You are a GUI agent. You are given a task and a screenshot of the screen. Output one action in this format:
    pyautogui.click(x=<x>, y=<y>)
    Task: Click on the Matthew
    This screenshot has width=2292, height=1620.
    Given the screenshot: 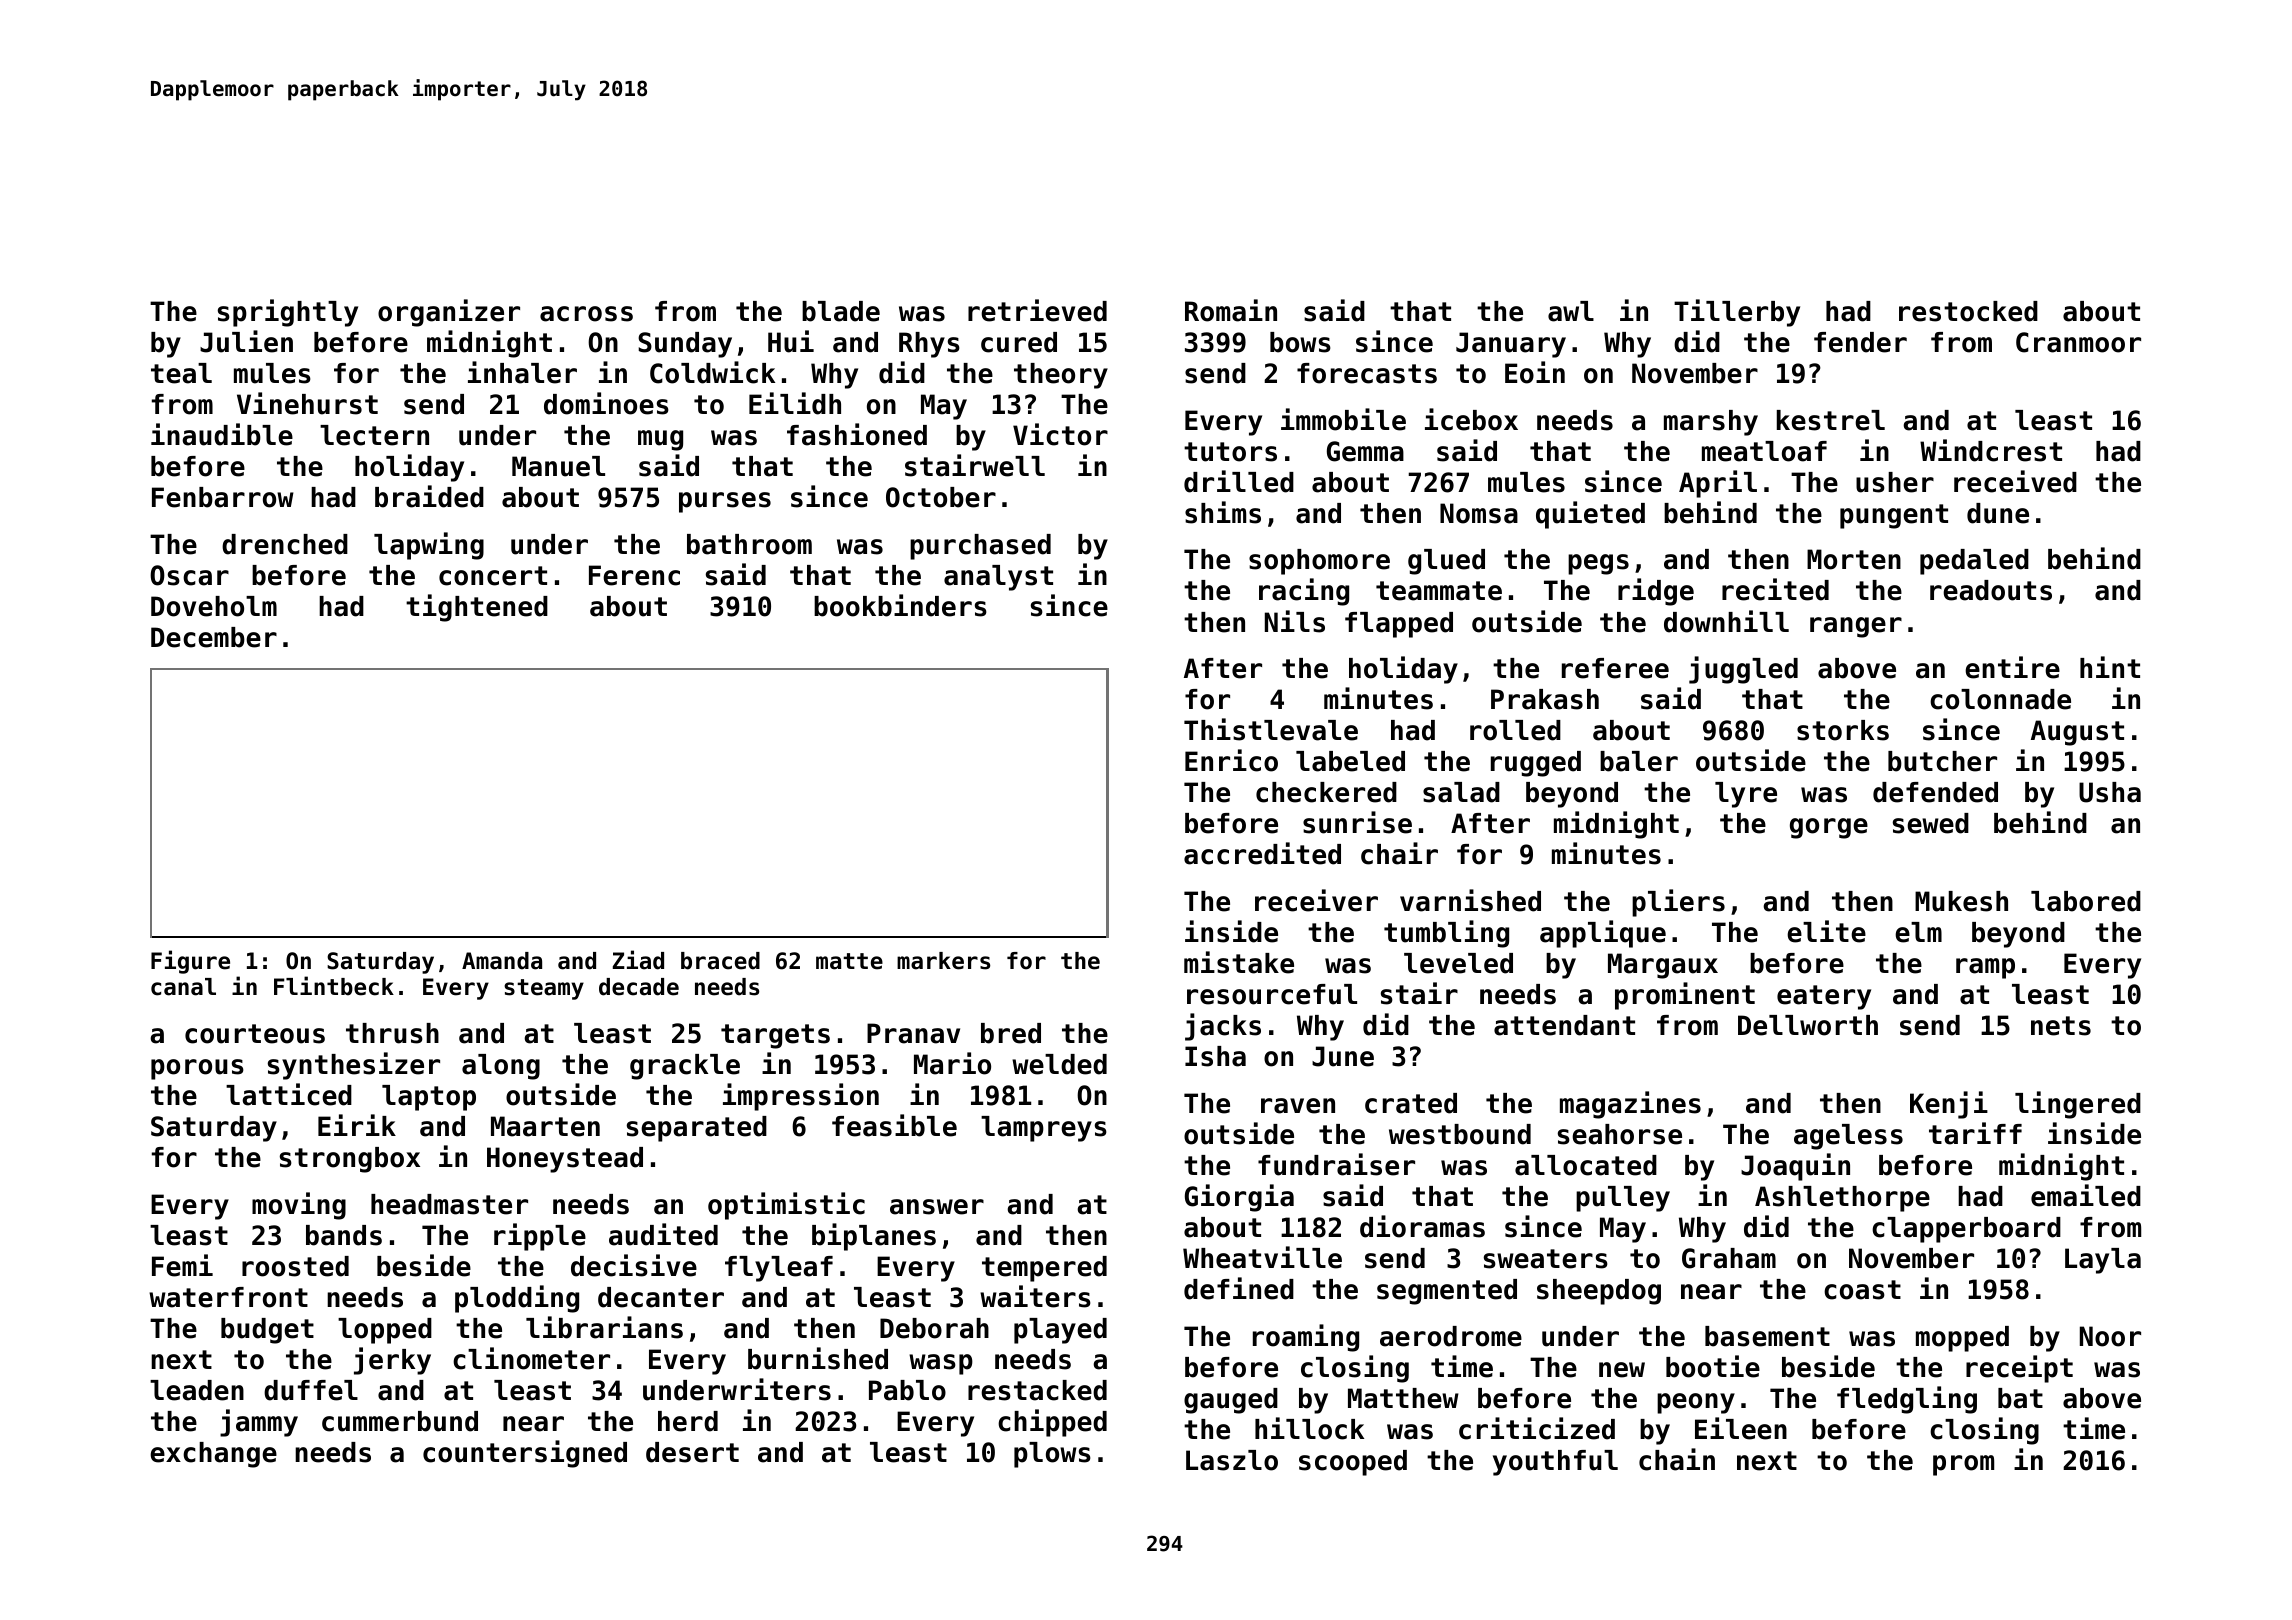 What is the action you would take?
    pyautogui.click(x=1403, y=1398)
